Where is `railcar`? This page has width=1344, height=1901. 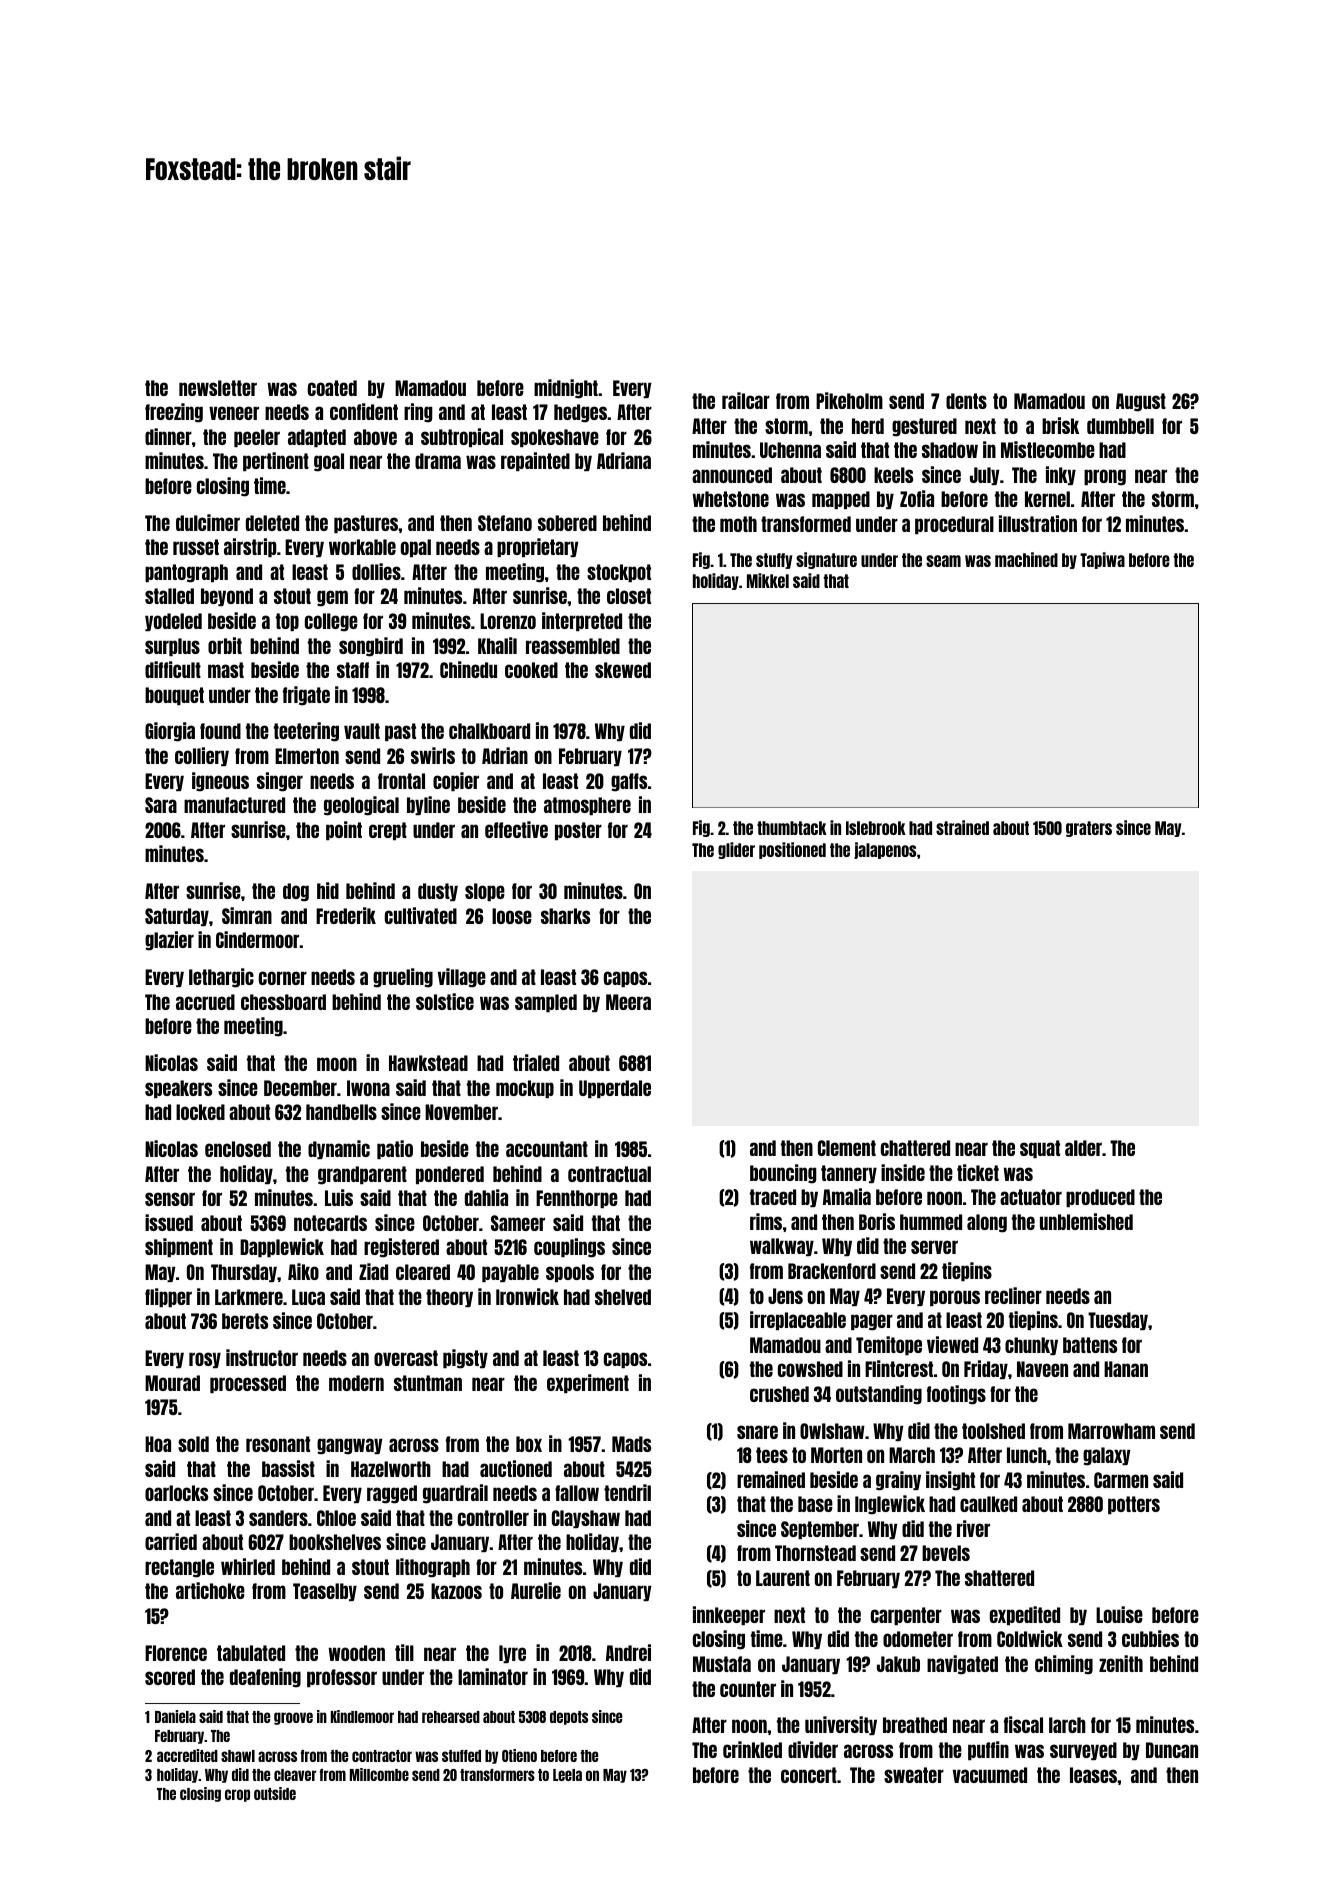 railcar is located at coordinates (746, 400).
